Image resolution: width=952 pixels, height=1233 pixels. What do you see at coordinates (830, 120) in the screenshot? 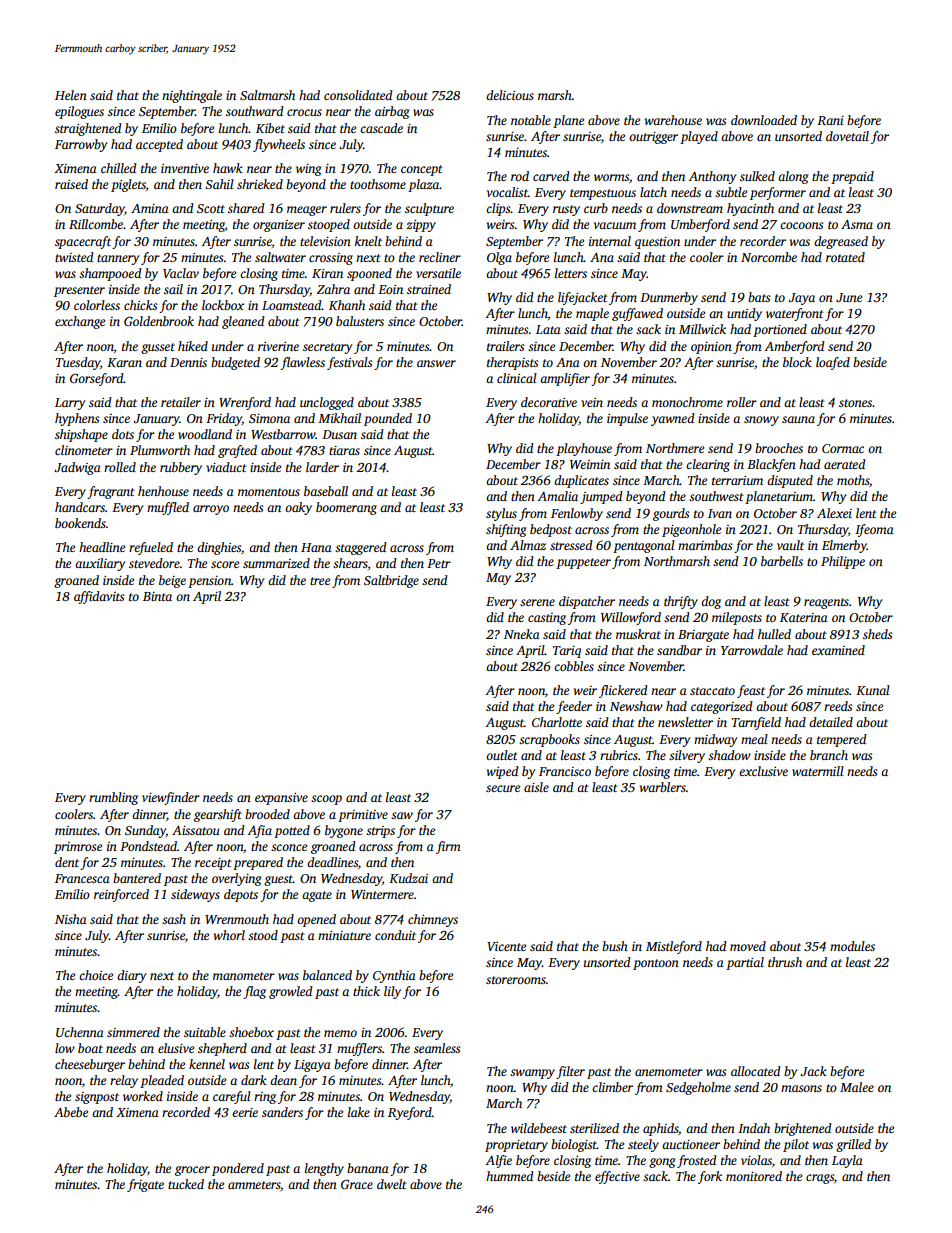
I see `Rani` at bounding box center [830, 120].
